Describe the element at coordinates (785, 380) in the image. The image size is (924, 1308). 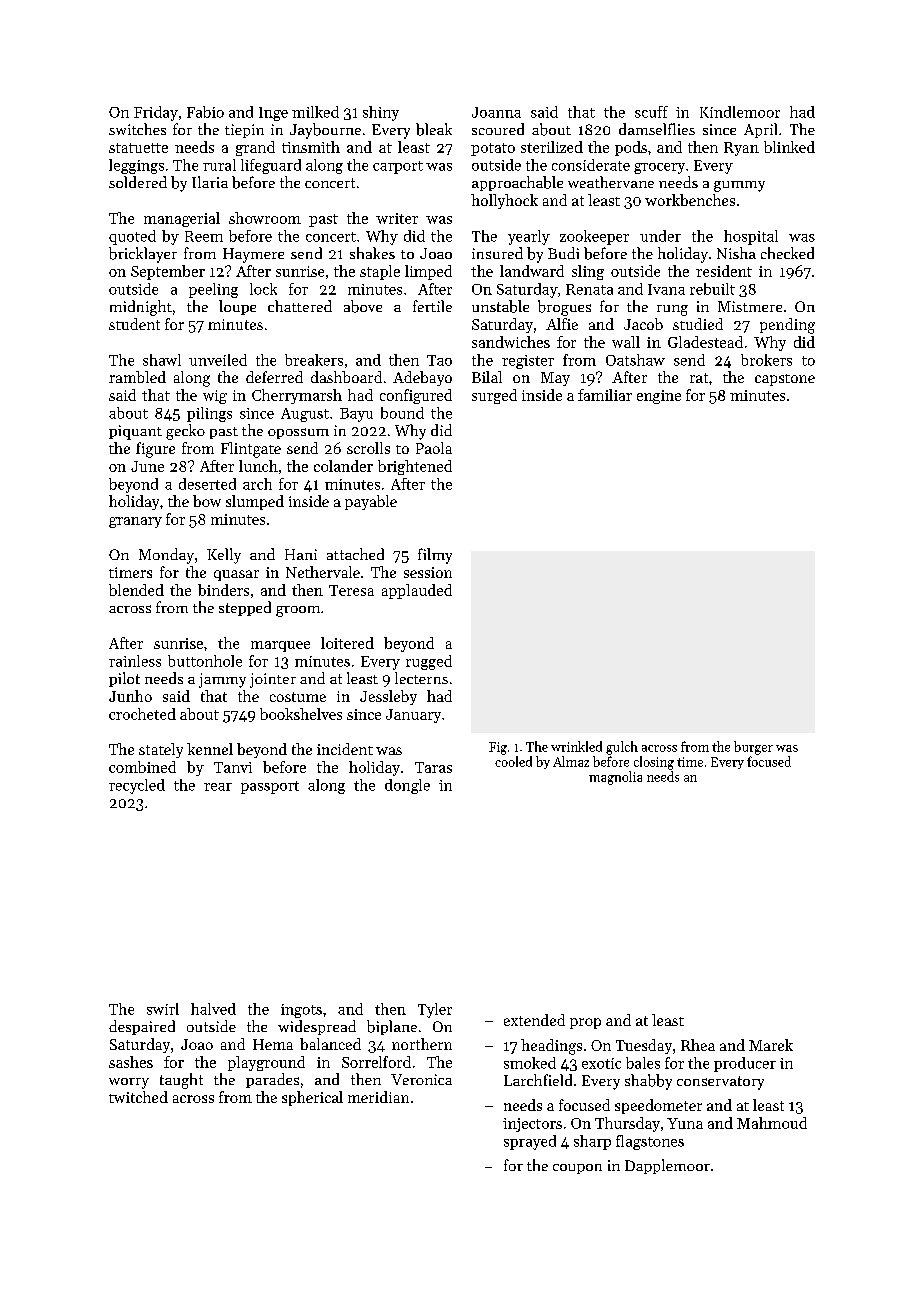
I see `capstone` at that location.
